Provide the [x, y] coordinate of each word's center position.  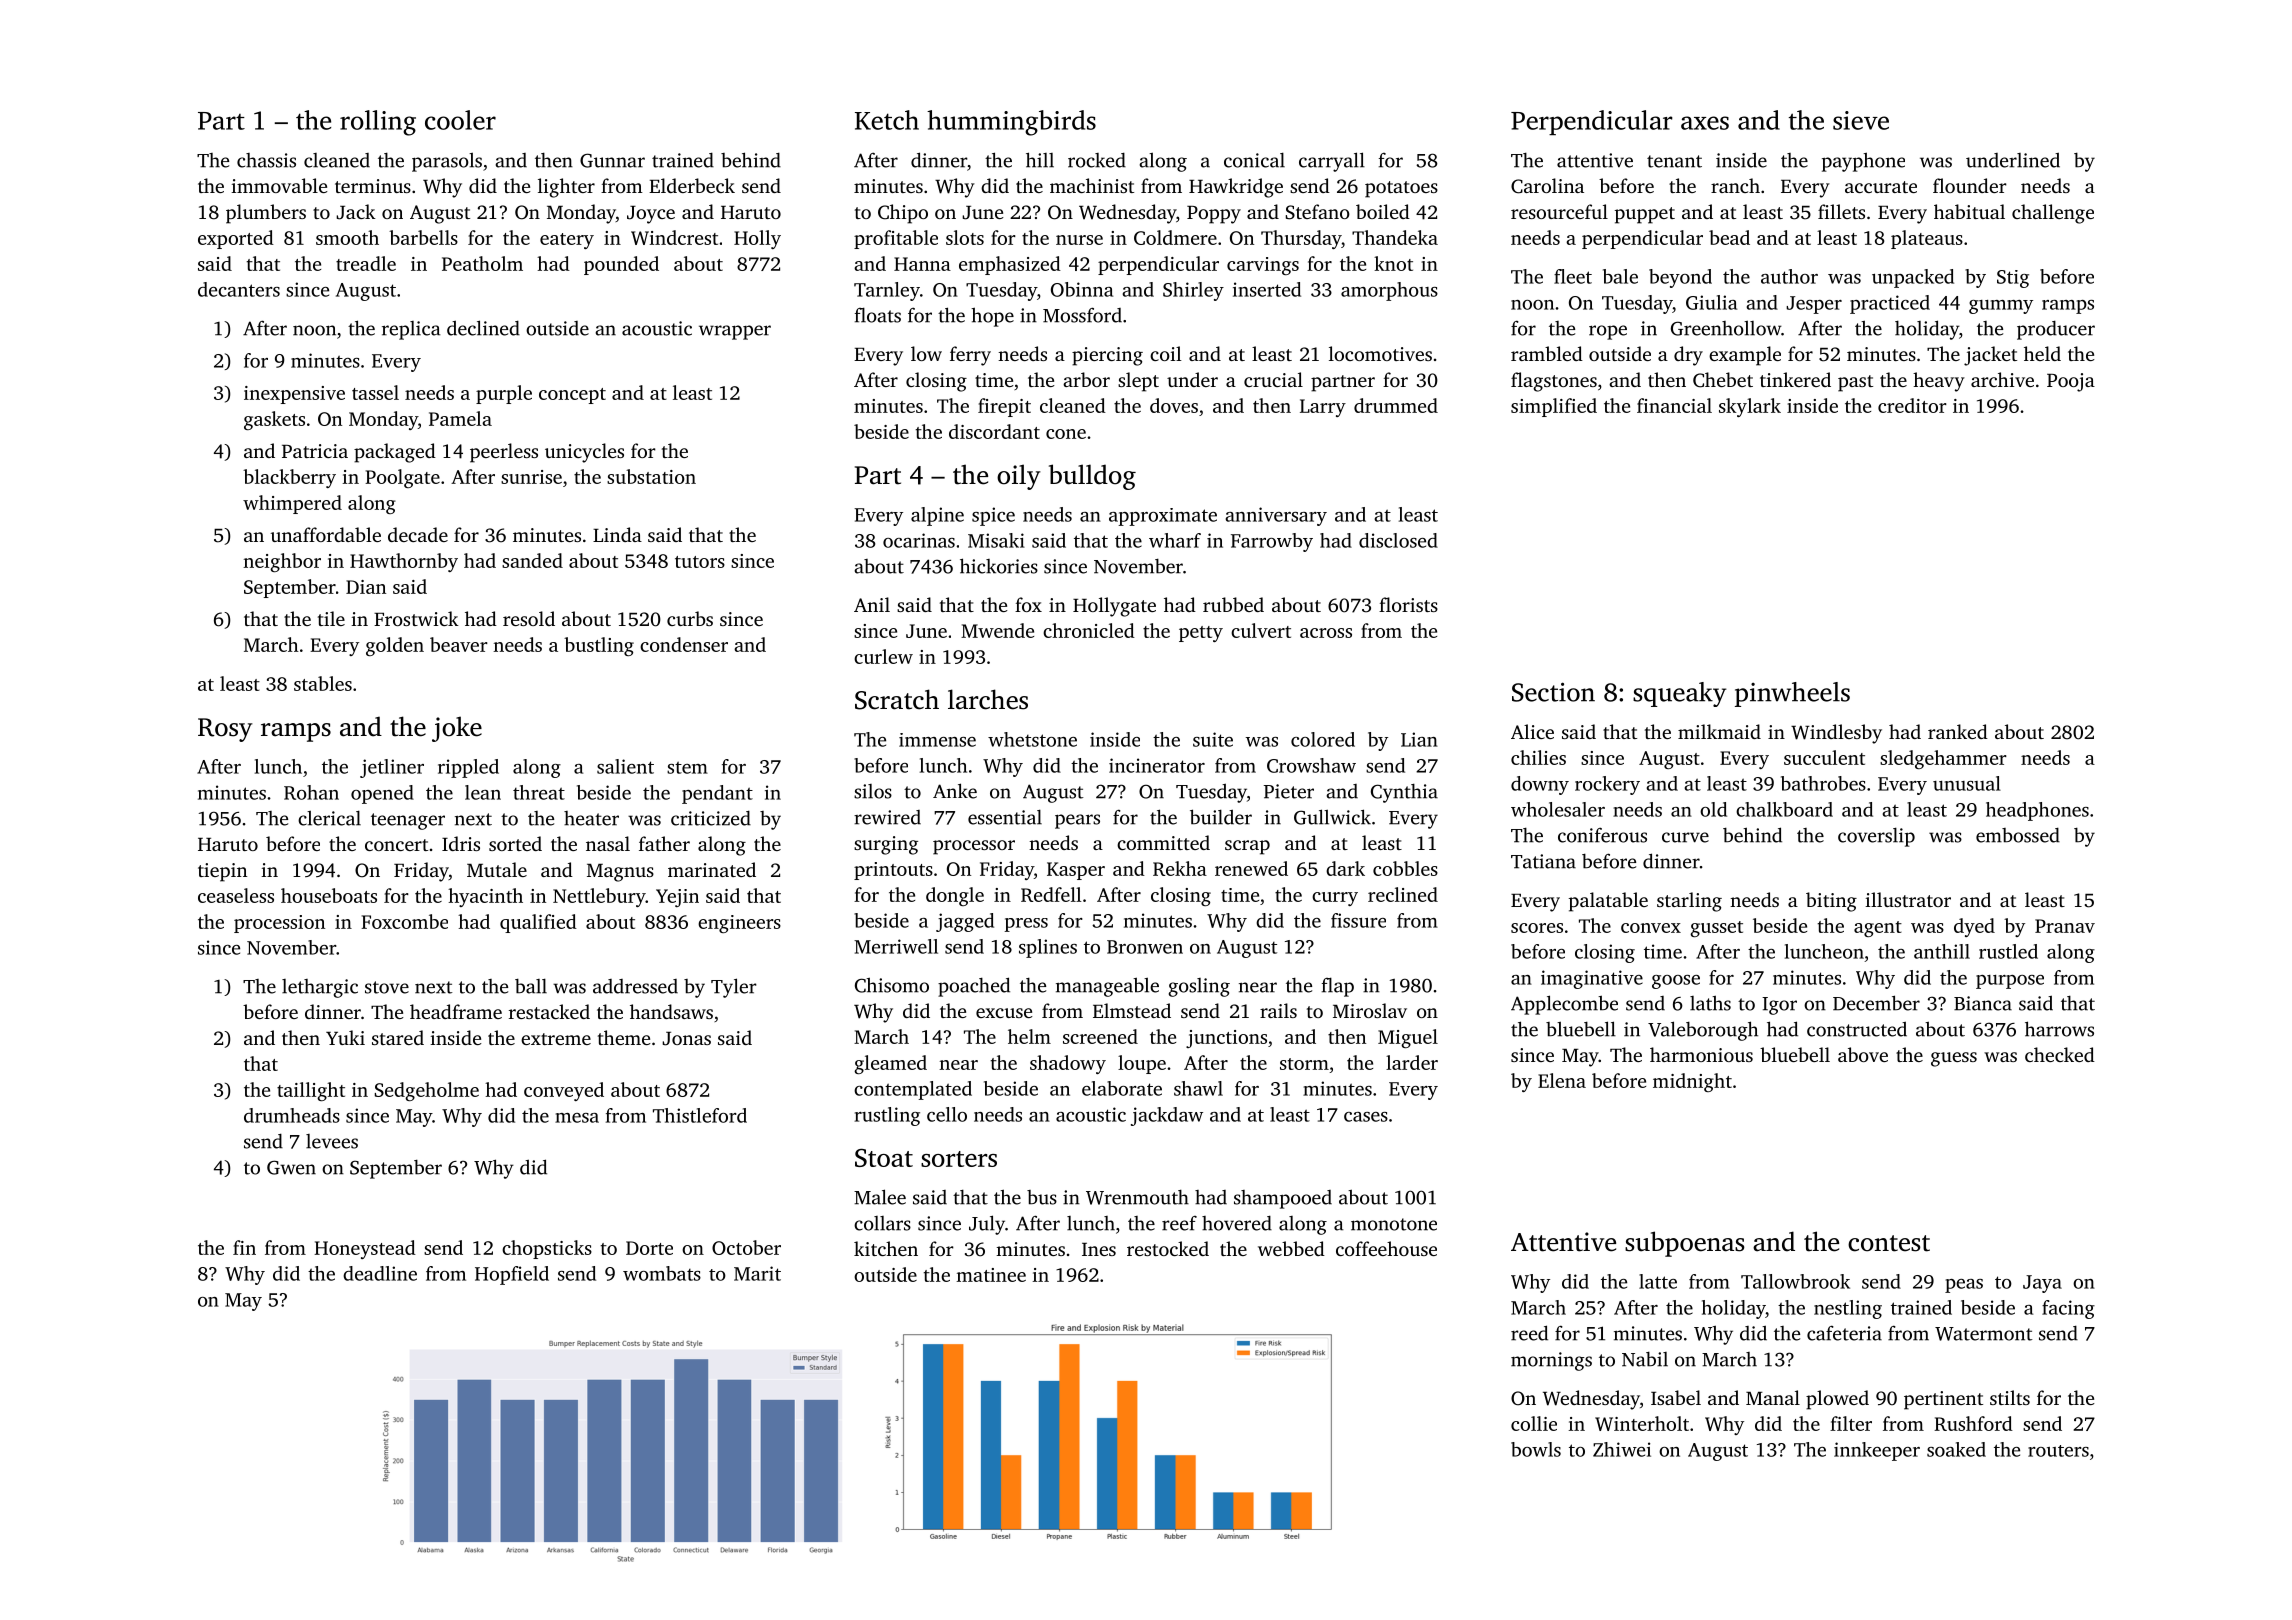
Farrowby [1272, 542]
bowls [1536, 1449]
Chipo [903, 214]
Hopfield [512, 1275]
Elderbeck [692, 185]
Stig [2013, 279]
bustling [599, 646]
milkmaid [1719, 731]
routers [2058, 1451]
